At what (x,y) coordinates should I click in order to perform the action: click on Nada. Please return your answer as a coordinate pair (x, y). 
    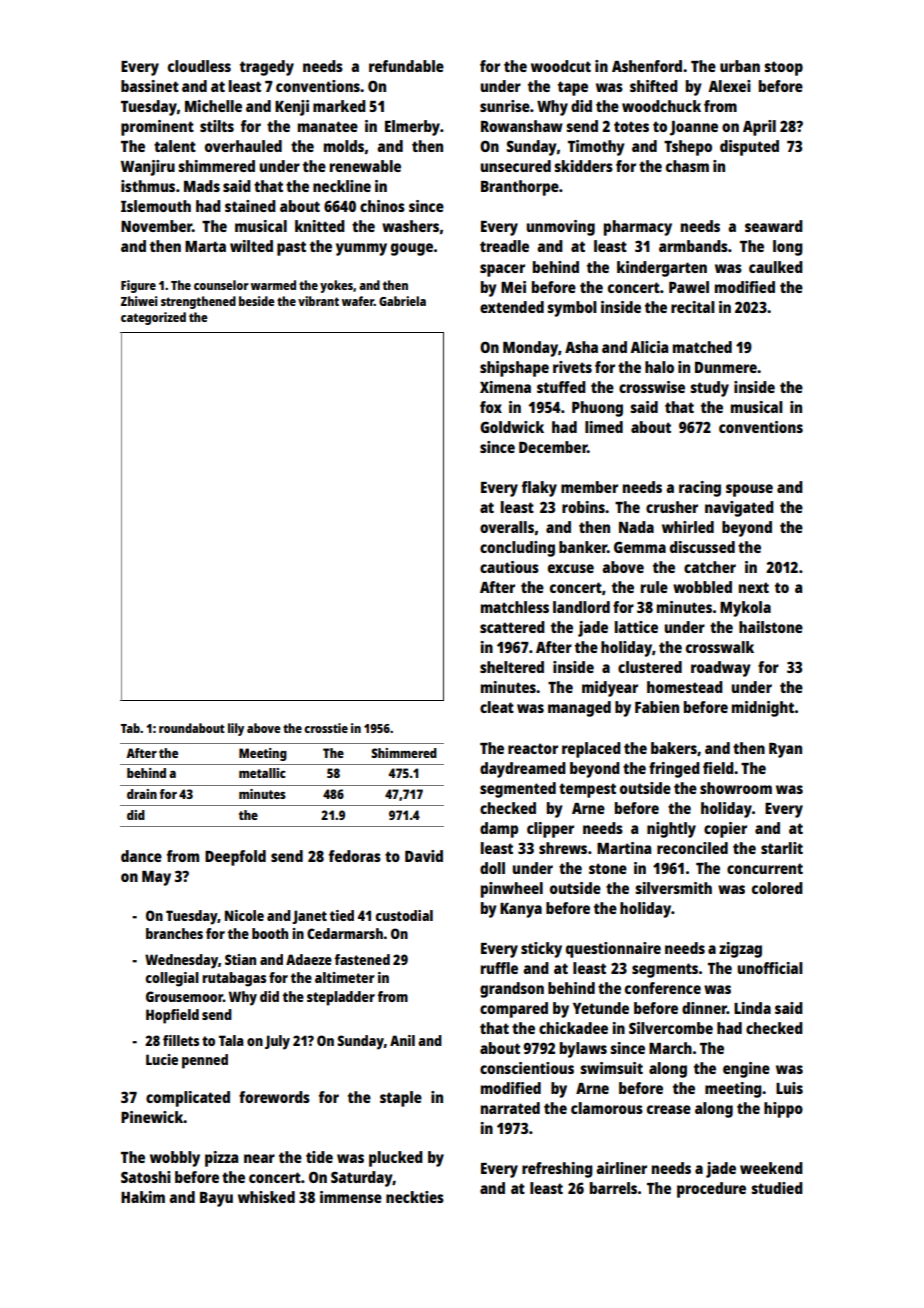
    Looking at the image, I should click on (636, 527).
